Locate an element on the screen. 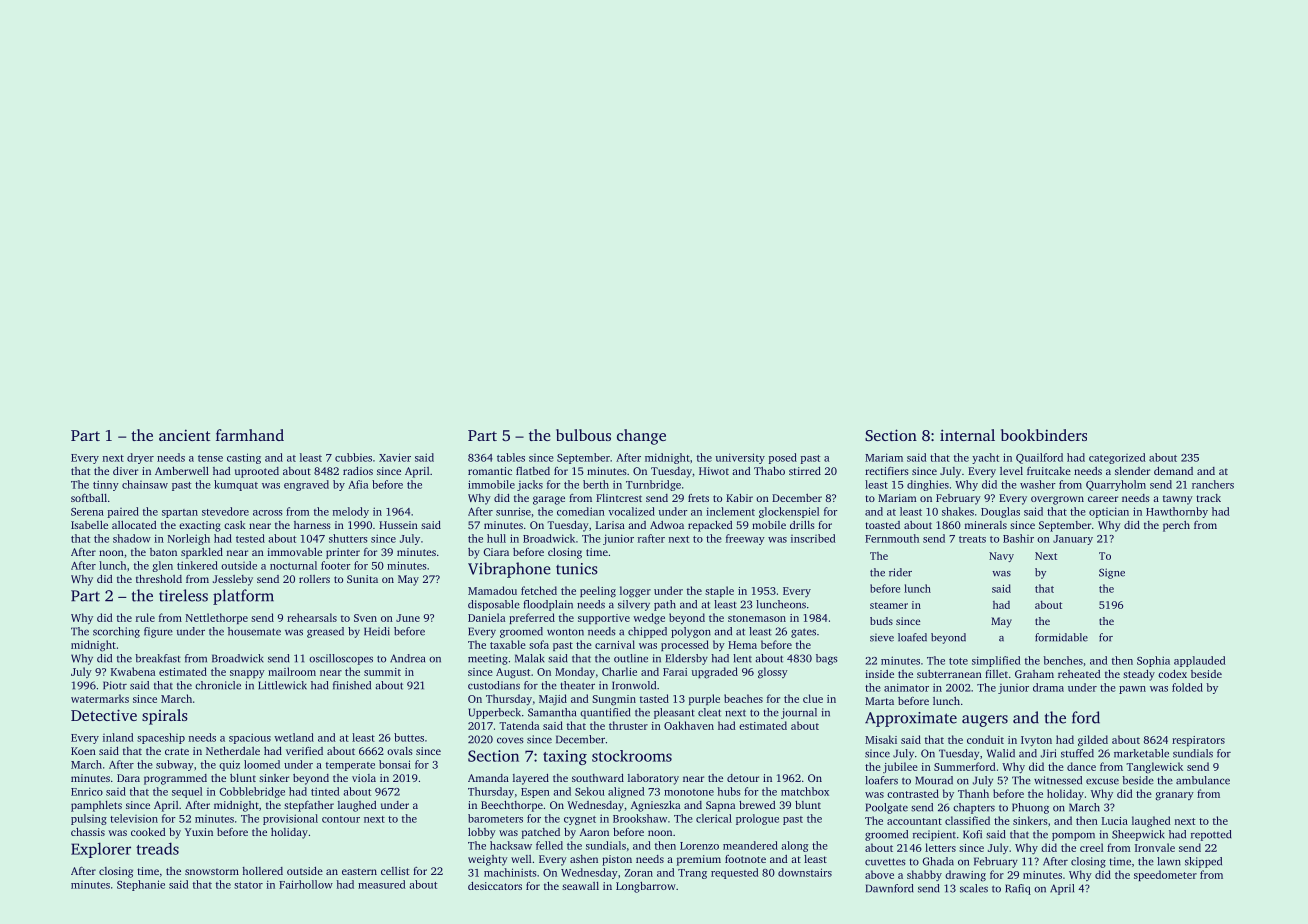 This screenshot has width=1308, height=924. Explorer is located at coordinates (101, 850).
